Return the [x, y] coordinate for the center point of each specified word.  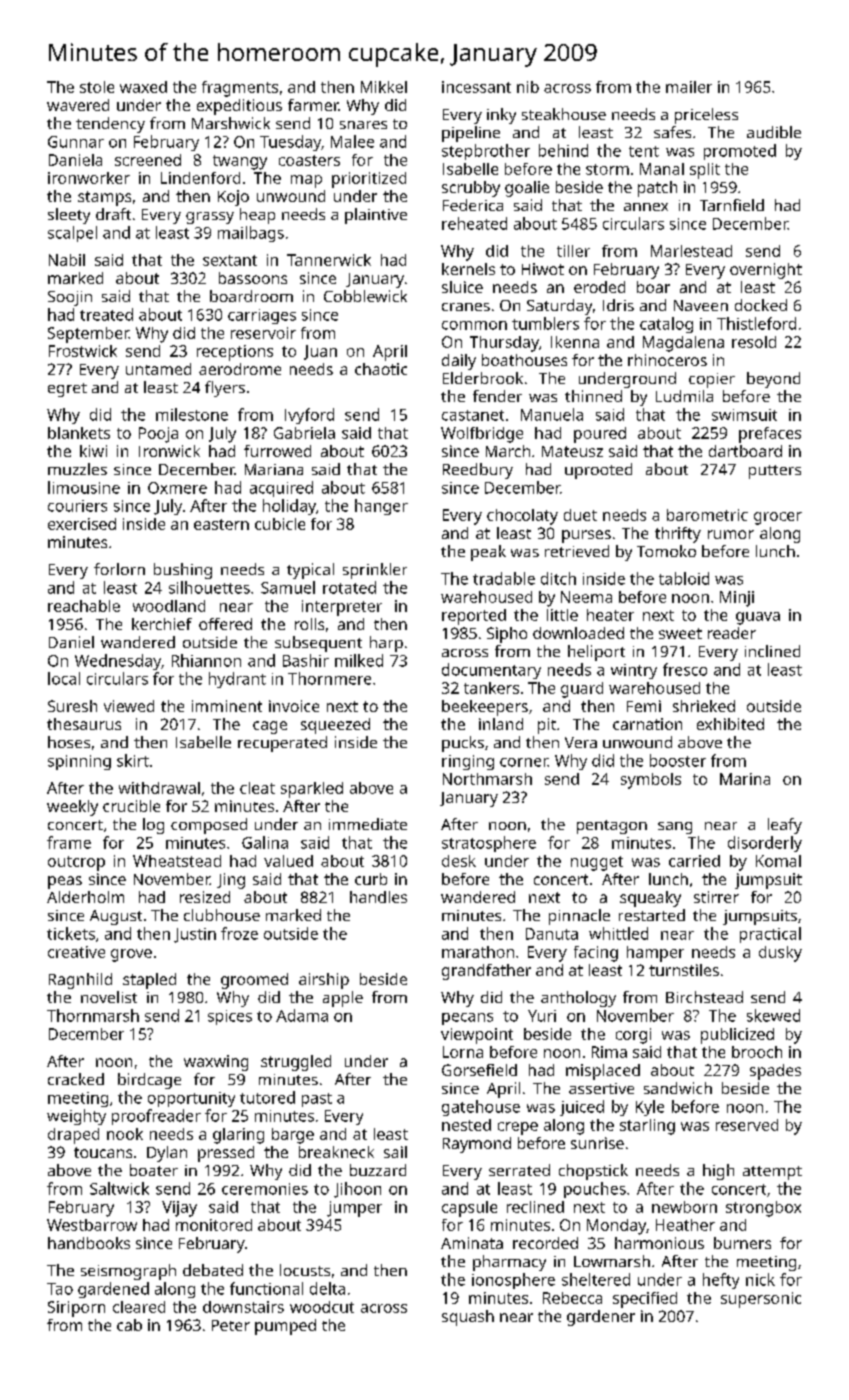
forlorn [119, 569]
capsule [469, 1209]
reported [474, 617]
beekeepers [485, 708]
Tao [60, 1289]
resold [754, 342]
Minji [737, 599]
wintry [634, 671]
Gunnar [76, 142]
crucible [131, 806]
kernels [468, 269]
